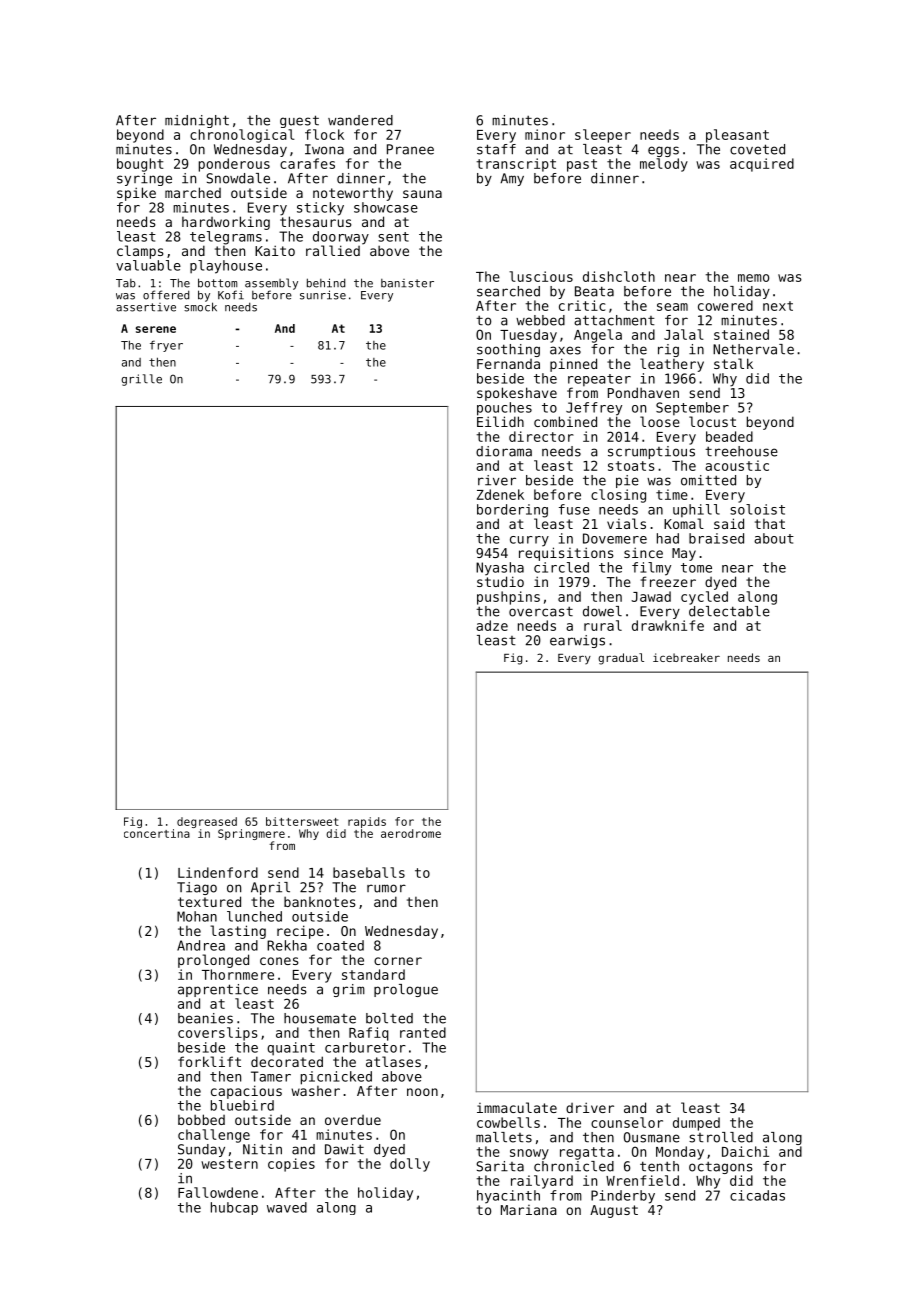 The width and height of the page is (924, 1308). Describe the element at coordinates (508, 291) in the page. I see `searched` at that location.
